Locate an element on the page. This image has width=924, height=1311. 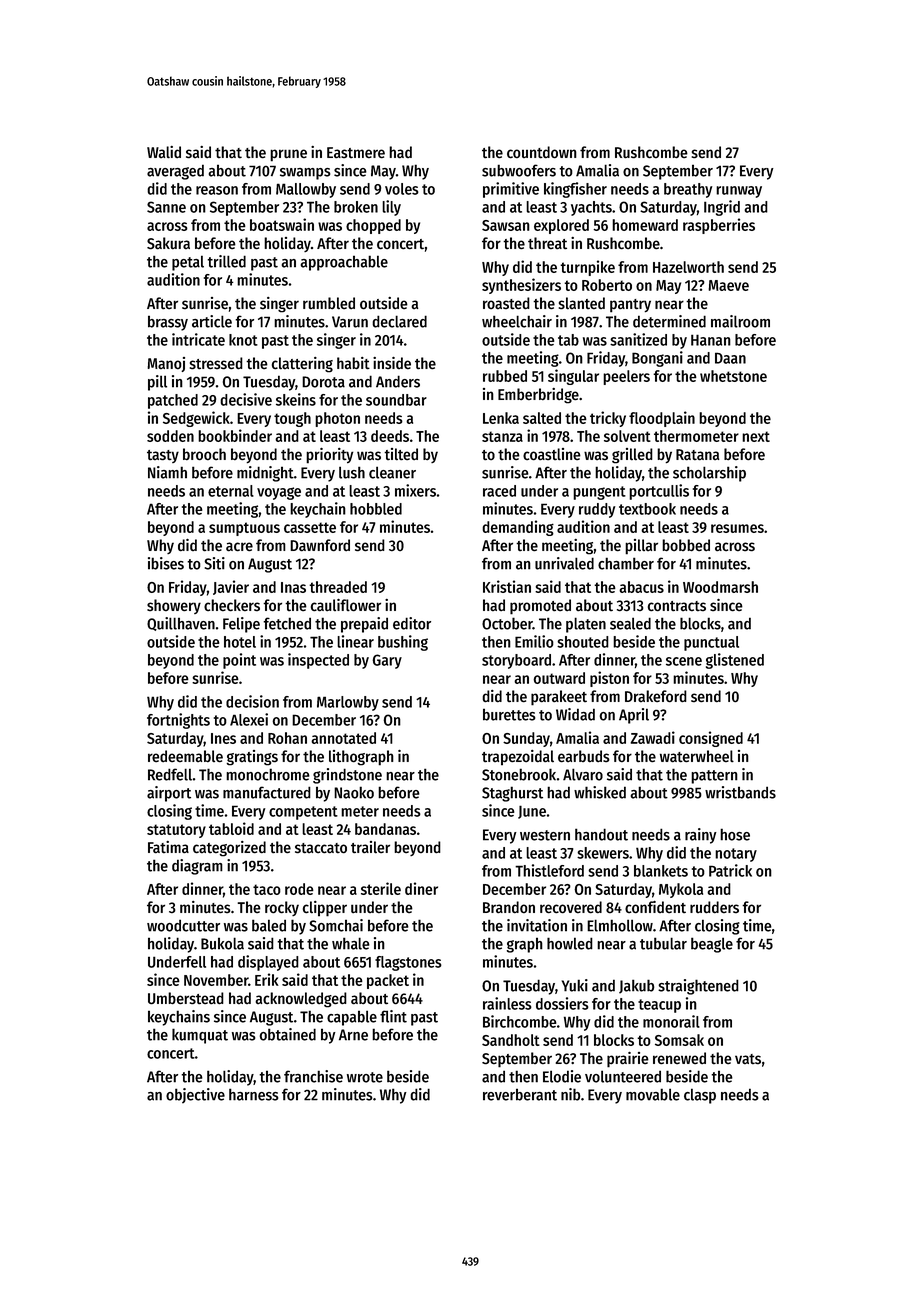
whisked is located at coordinates (600, 792).
